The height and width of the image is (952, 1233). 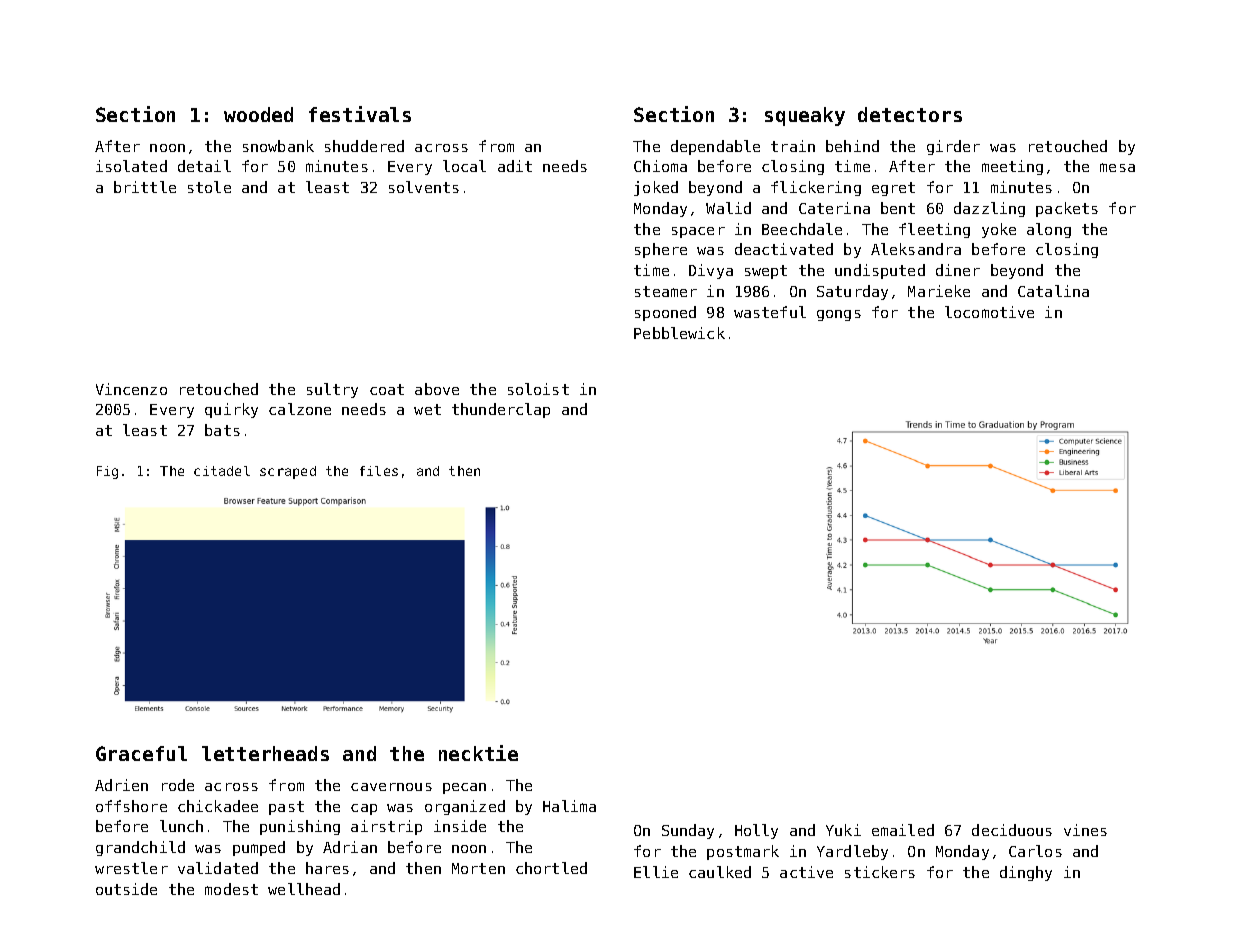 What do you see at coordinates (805, 116) in the image?
I see `squeaky` at bounding box center [805, 116].
